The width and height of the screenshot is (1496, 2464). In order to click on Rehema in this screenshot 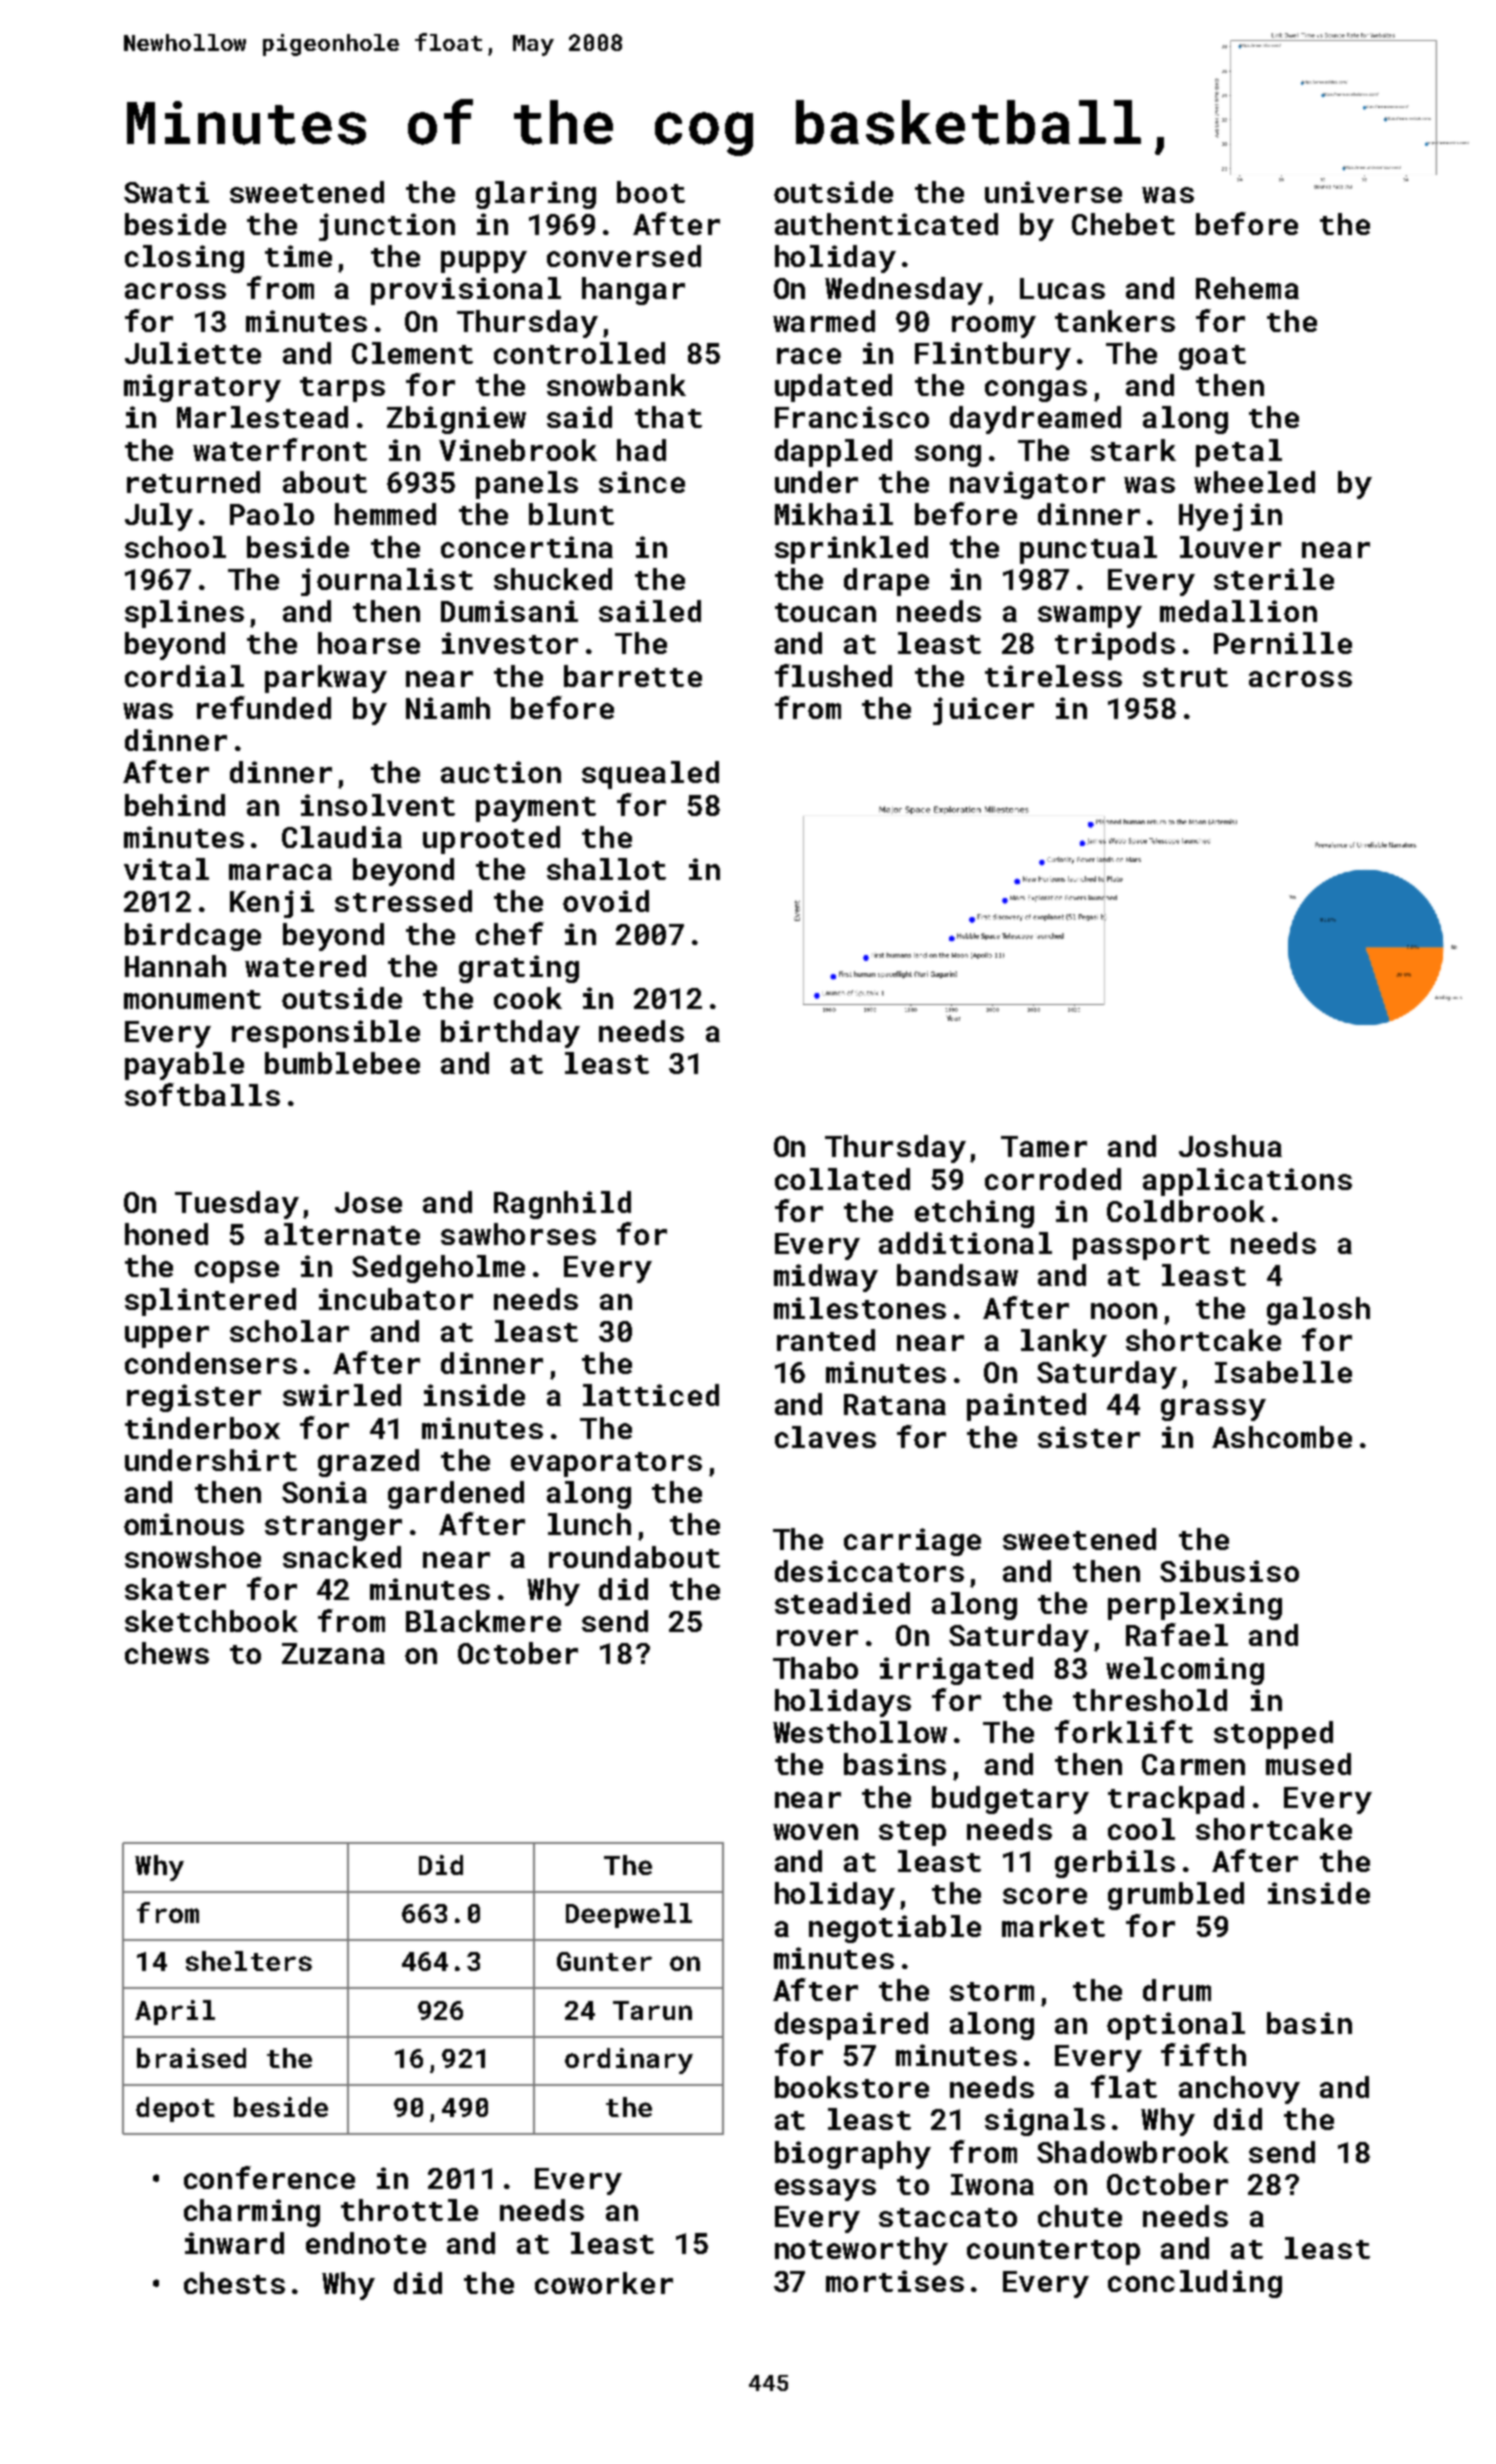, I will do `click(1247, 288)`.
